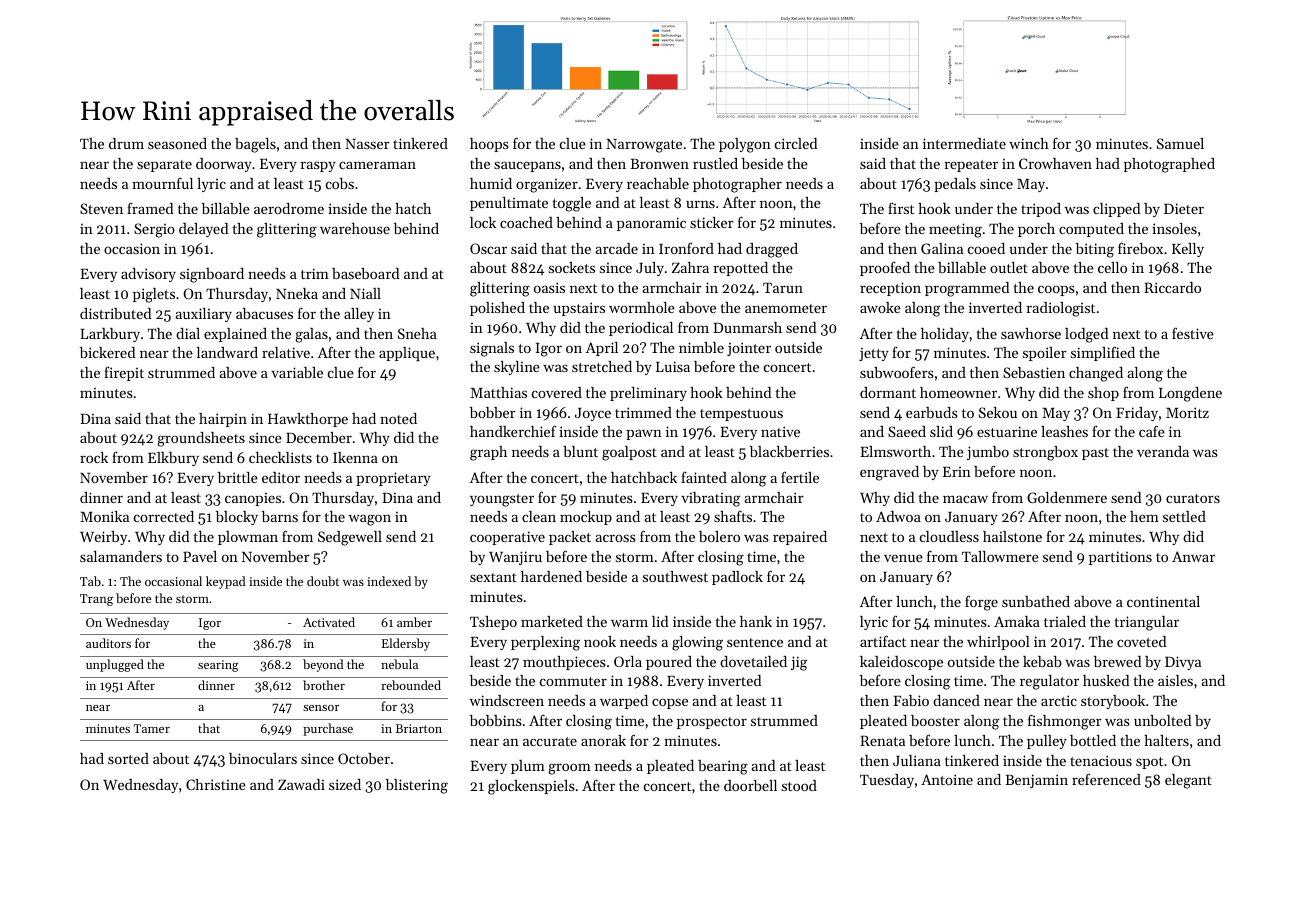  I want to click on polished, so click(497, 309).
